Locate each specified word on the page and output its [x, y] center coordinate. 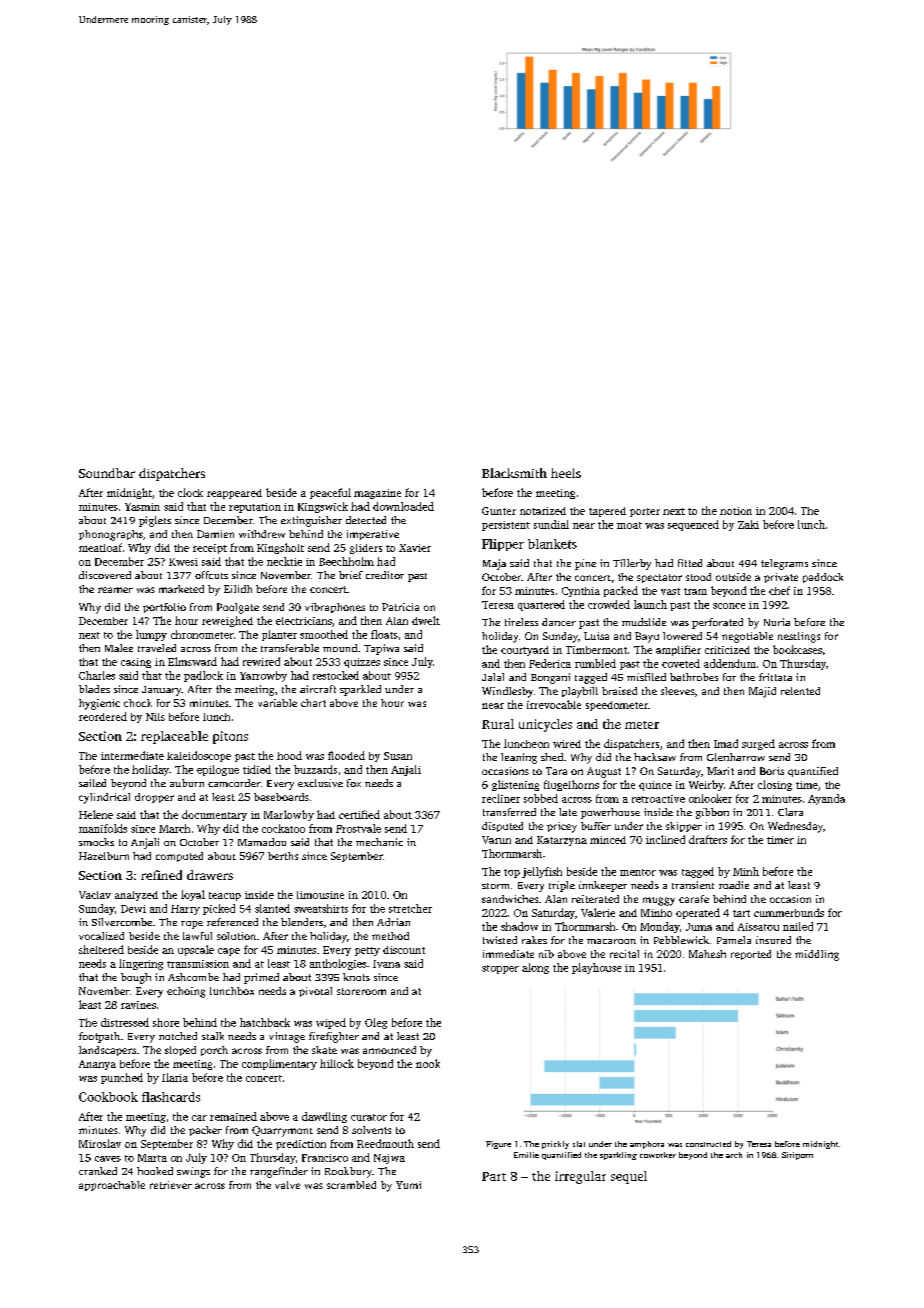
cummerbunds [789, 912]
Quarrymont [282, 1131]
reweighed [227, 621]
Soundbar [107, 473]
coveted [681, 663]
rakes [534, 940]
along [535, 968]
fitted [690, 563]
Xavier [415, 548]
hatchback [265, 1022]
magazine [377, 494]
